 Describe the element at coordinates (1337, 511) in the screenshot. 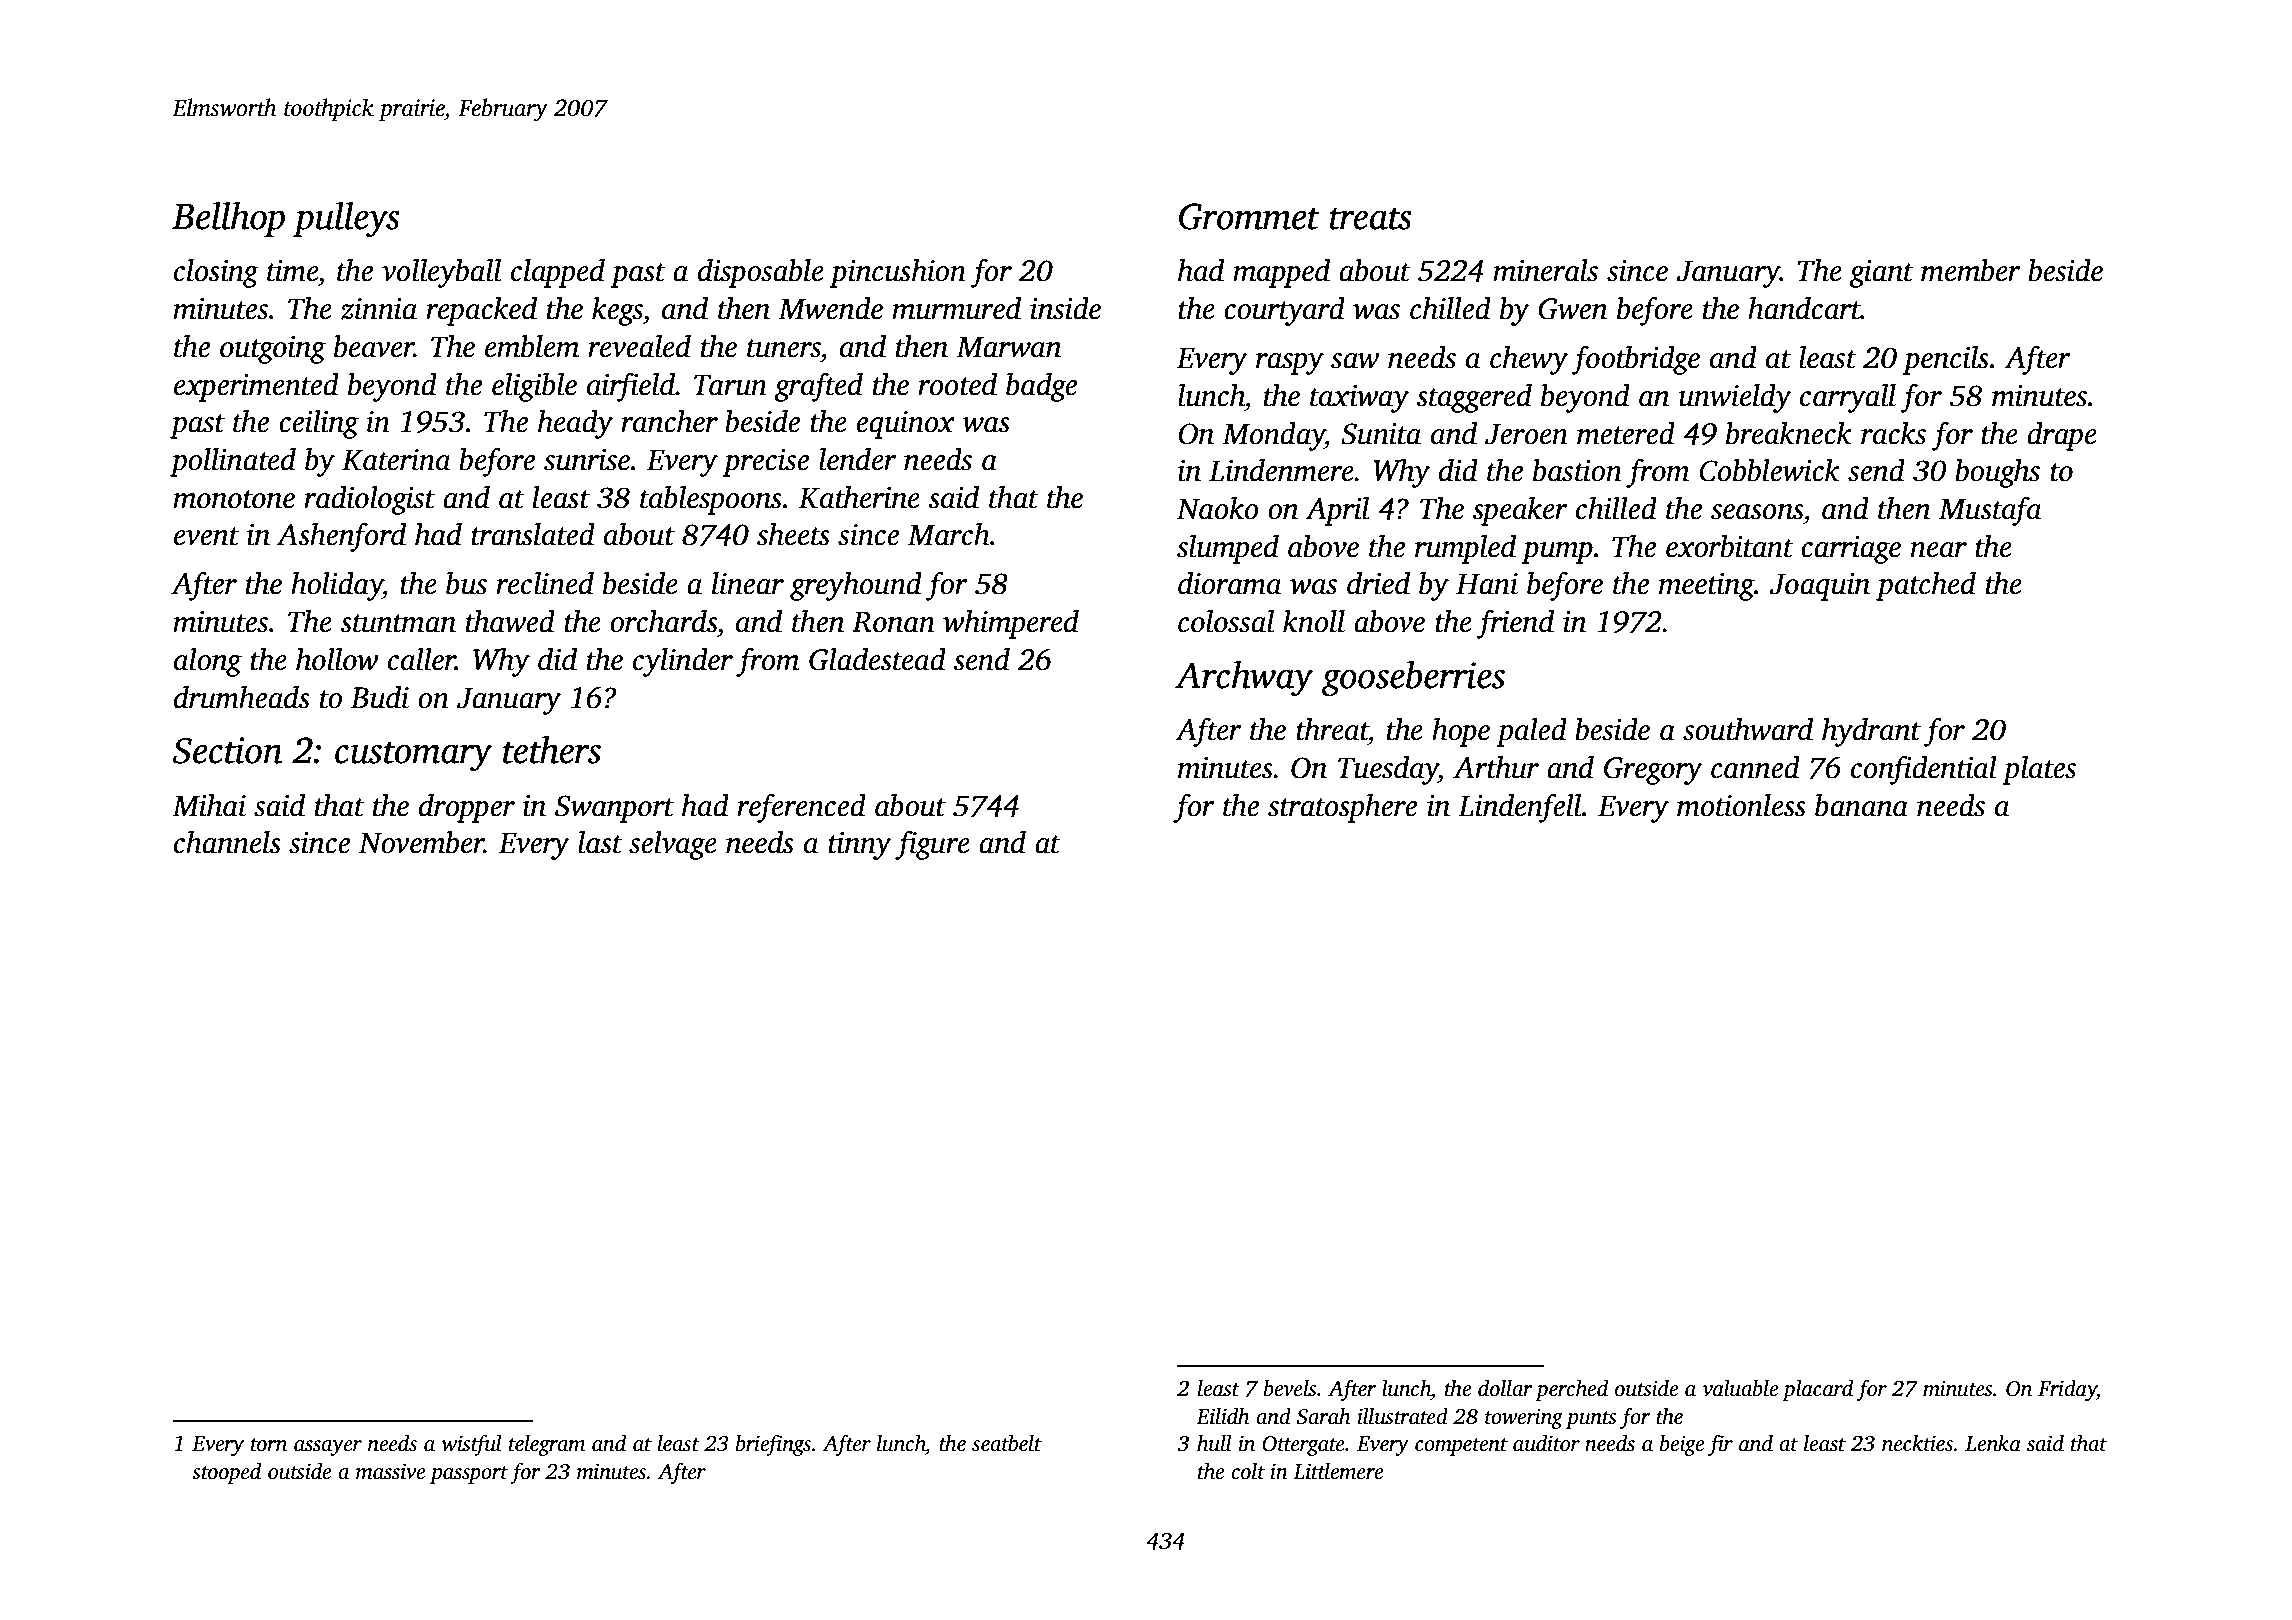

I see `April` at that location.
